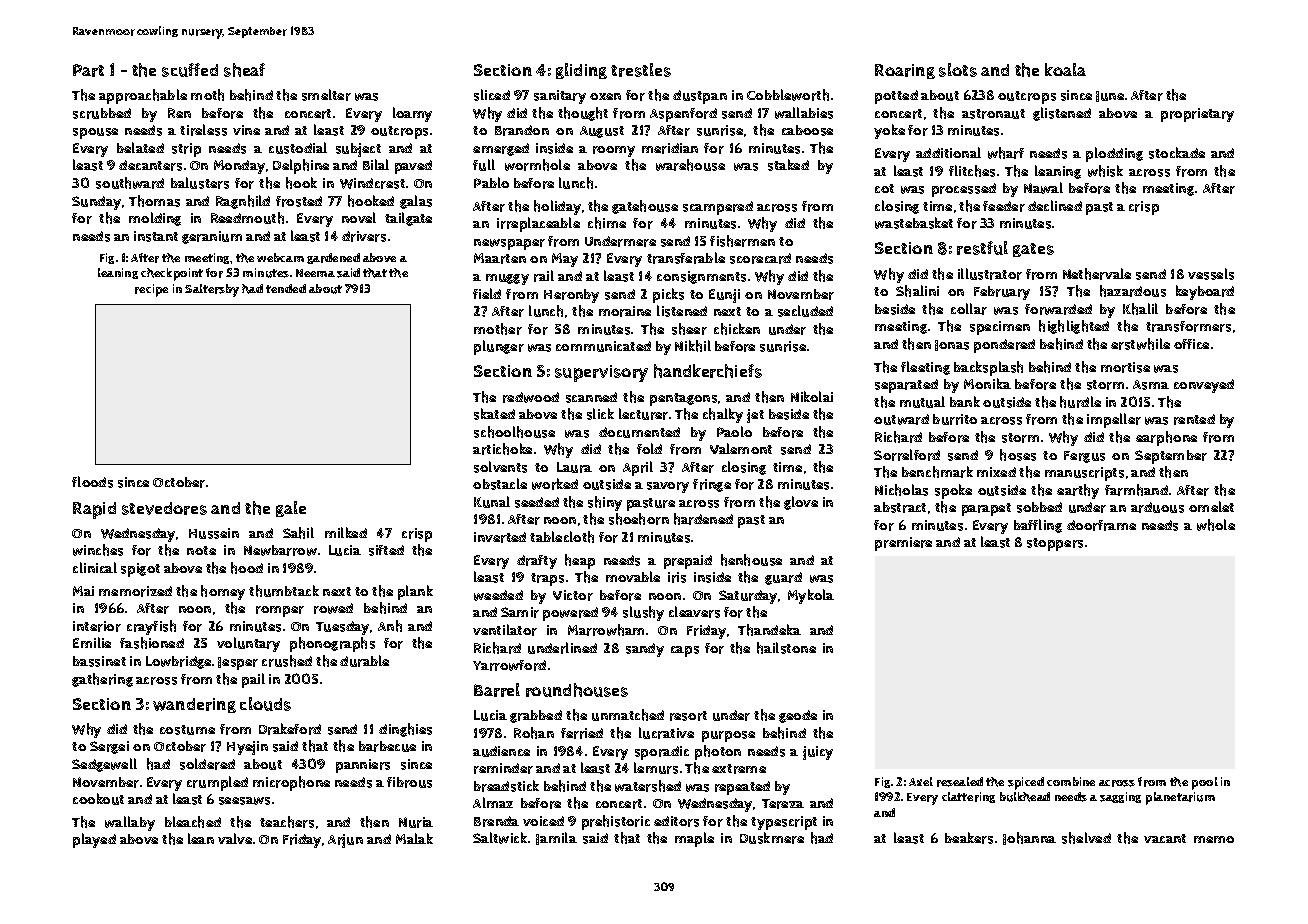  What do you see at coordinates (416, 822) in the image?
I see `Nuria` at bounding box center [416, 822].
